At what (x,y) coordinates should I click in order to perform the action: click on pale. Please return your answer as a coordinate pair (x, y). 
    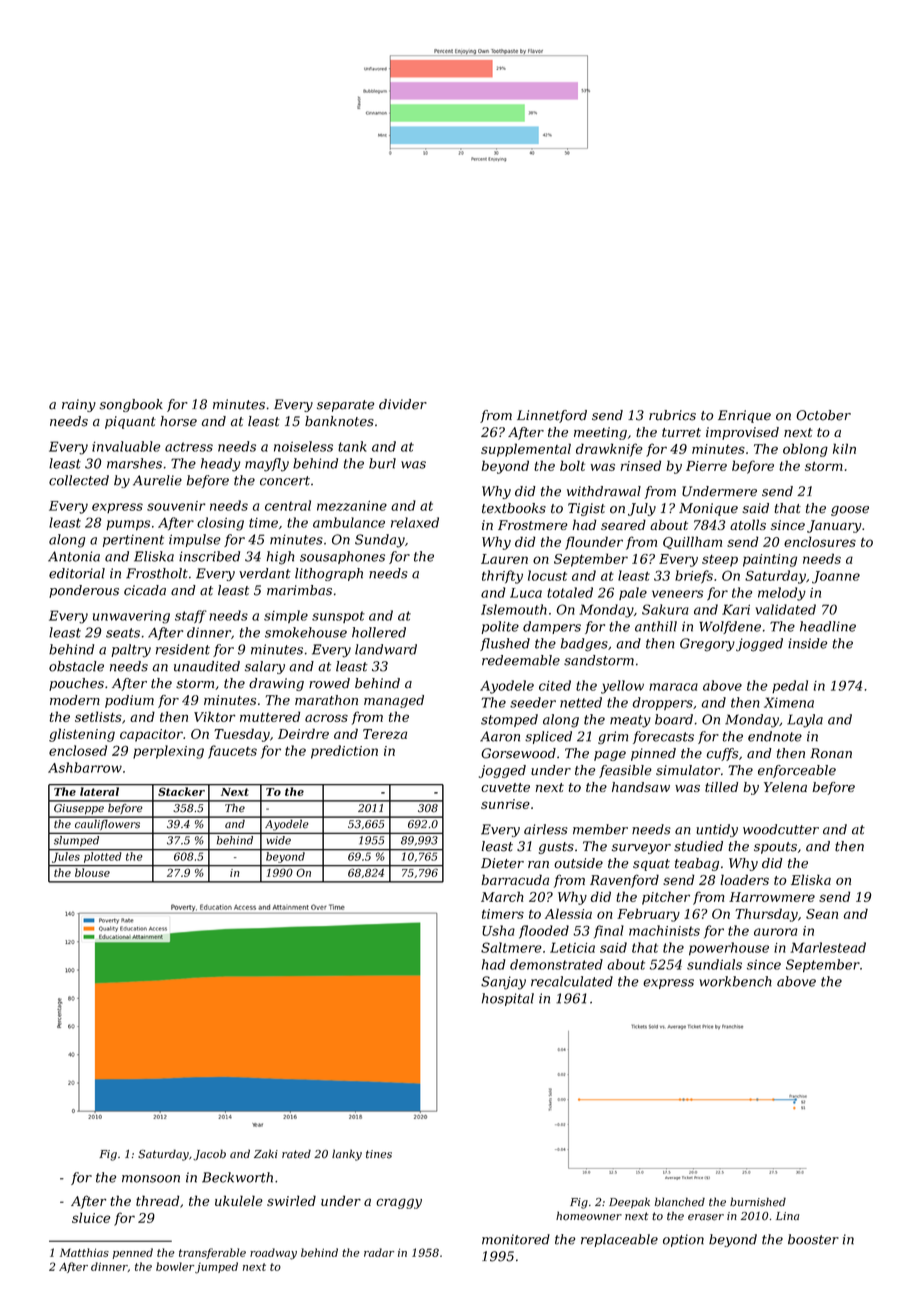
    Looking at the image, I should click on (633, 593).
